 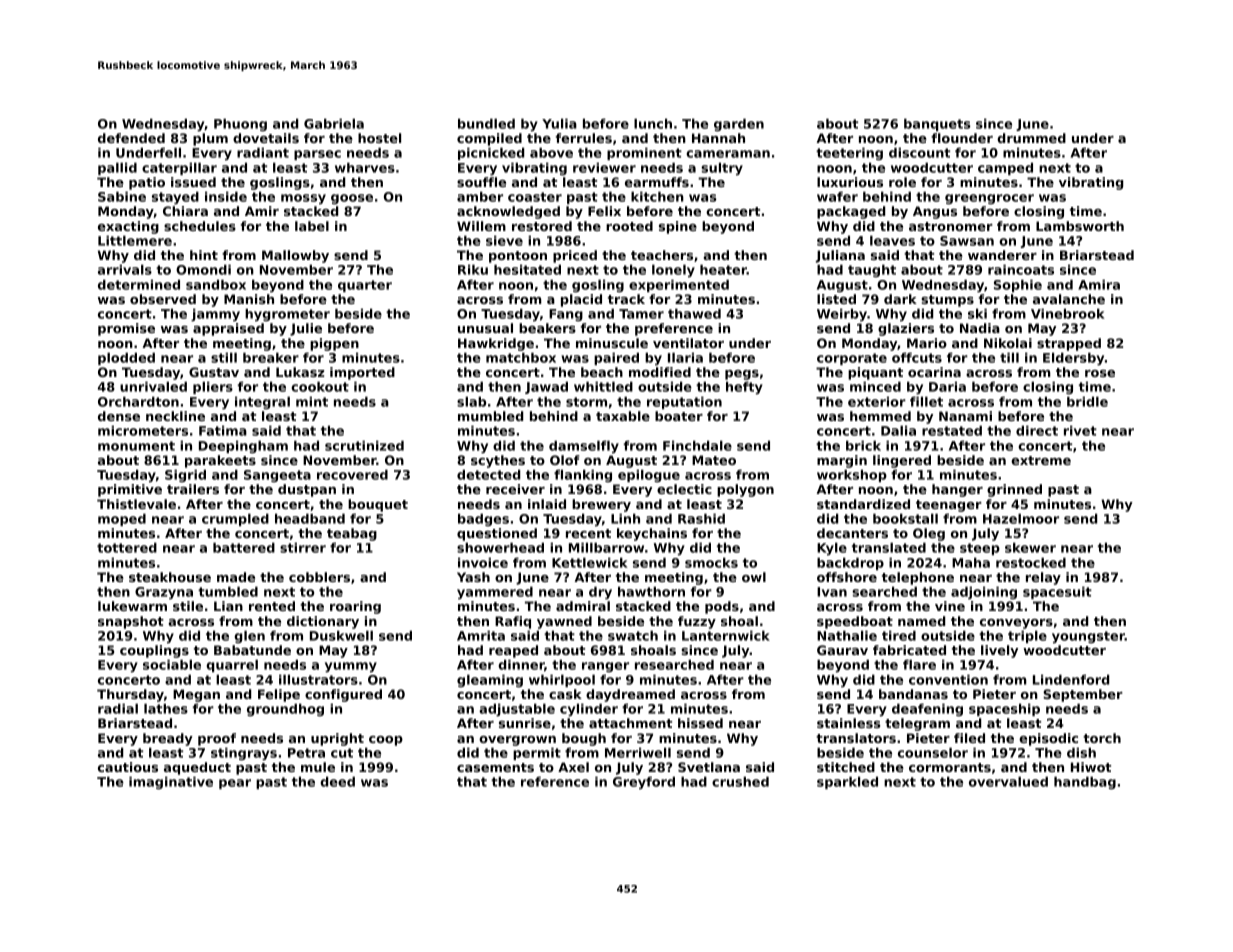 What do you see at coordinates (495, 592) in the screenshot?
I see `yammered` at bounding box center [495, 592].
